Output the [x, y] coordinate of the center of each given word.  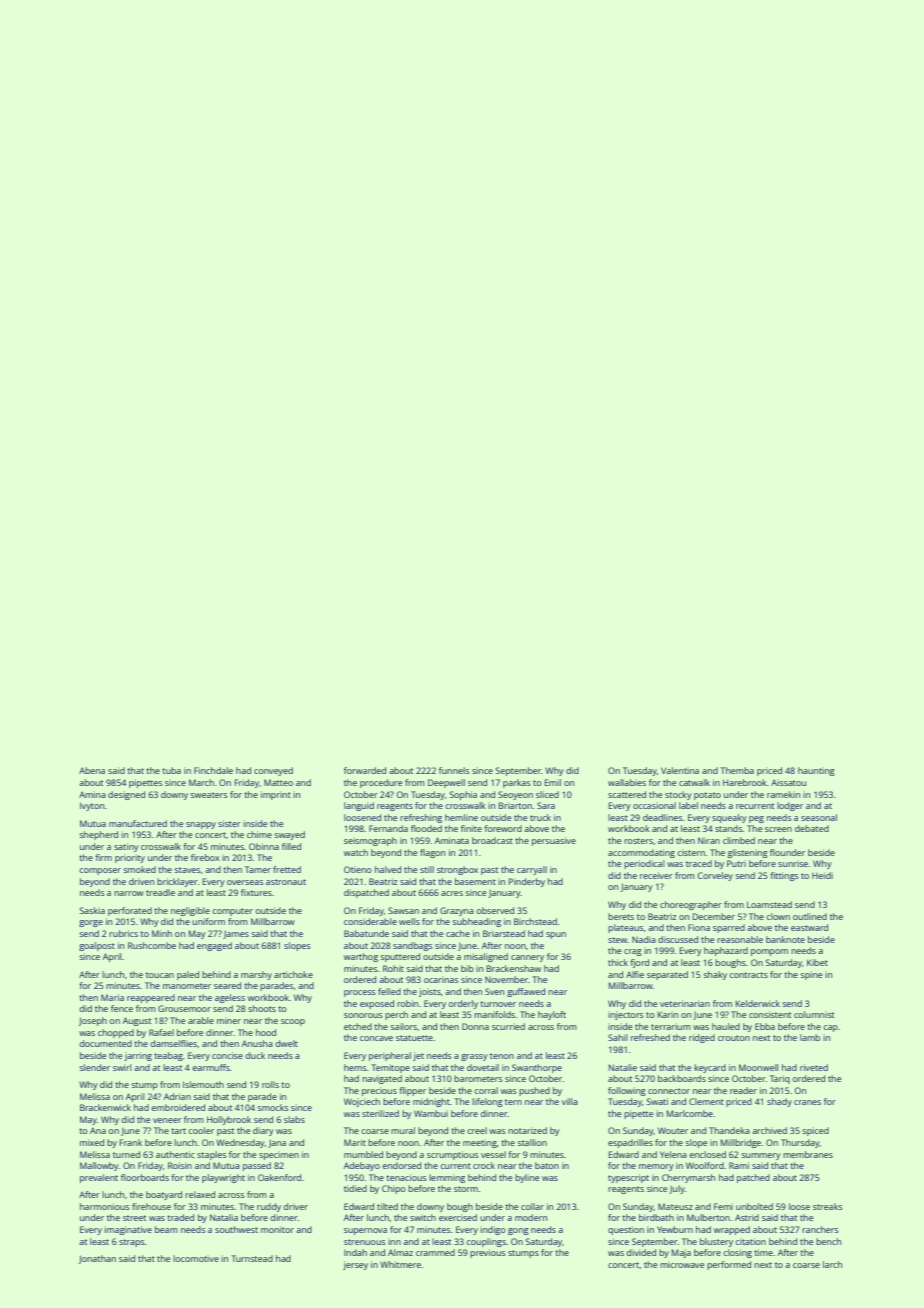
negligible [190, 911]
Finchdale [213, 770]
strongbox [457, 870]
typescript [628, 1178]
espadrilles [630, 1143]
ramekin [783, 794]
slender [94, 1067]
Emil [553, 782]
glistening [748, 853]
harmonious [104, 1206]
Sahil [617, 1037]
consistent [770, 1014]
